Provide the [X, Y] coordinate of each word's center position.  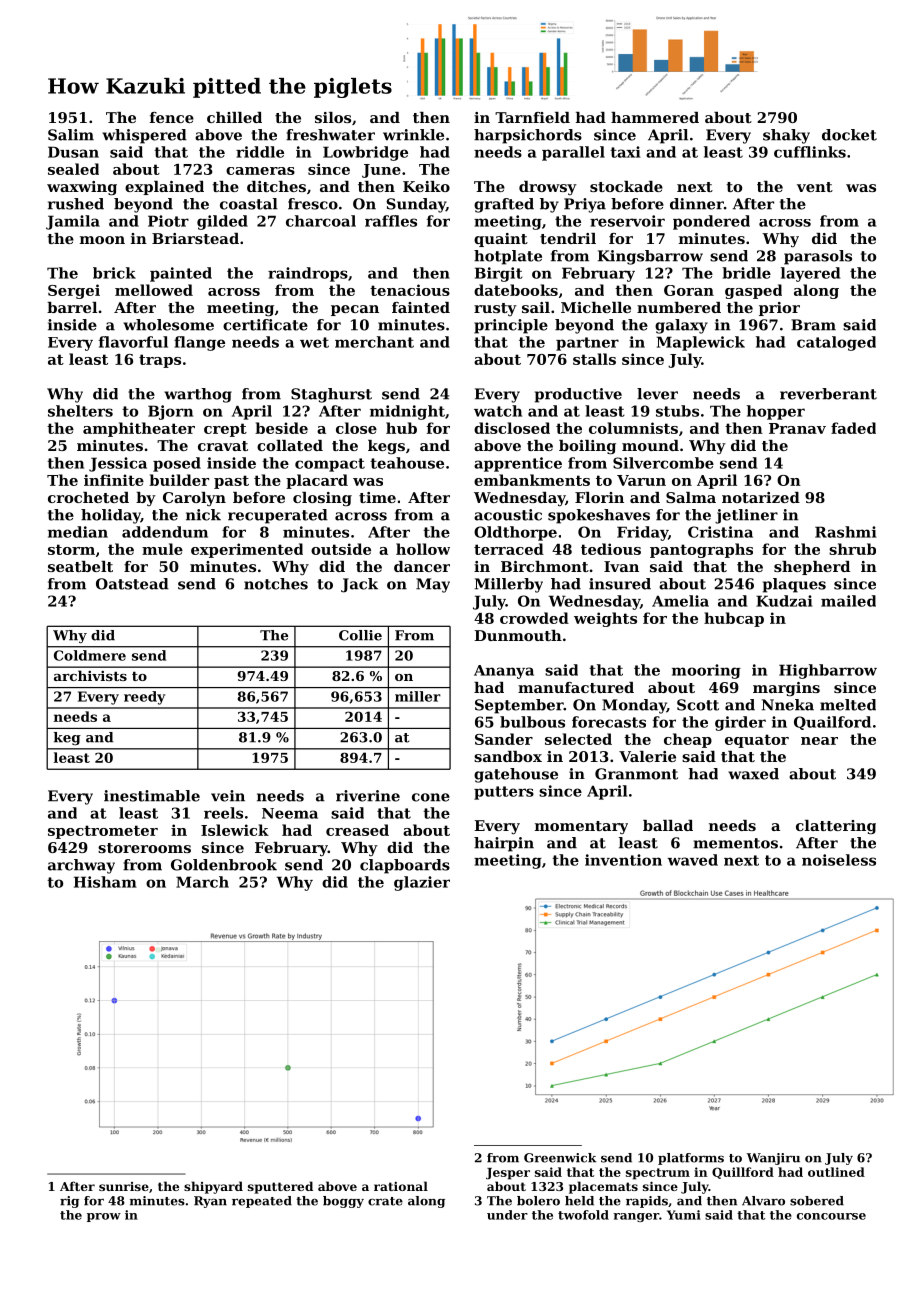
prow [104, 1217]
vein [228, 796]
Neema [290, 813]
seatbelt [80, 566]
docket [849, 135]
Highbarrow [828, 671]
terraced [509, 549]
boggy [343, 1202]
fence [172, 117]
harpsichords [528, 136]
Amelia [680, 601]
